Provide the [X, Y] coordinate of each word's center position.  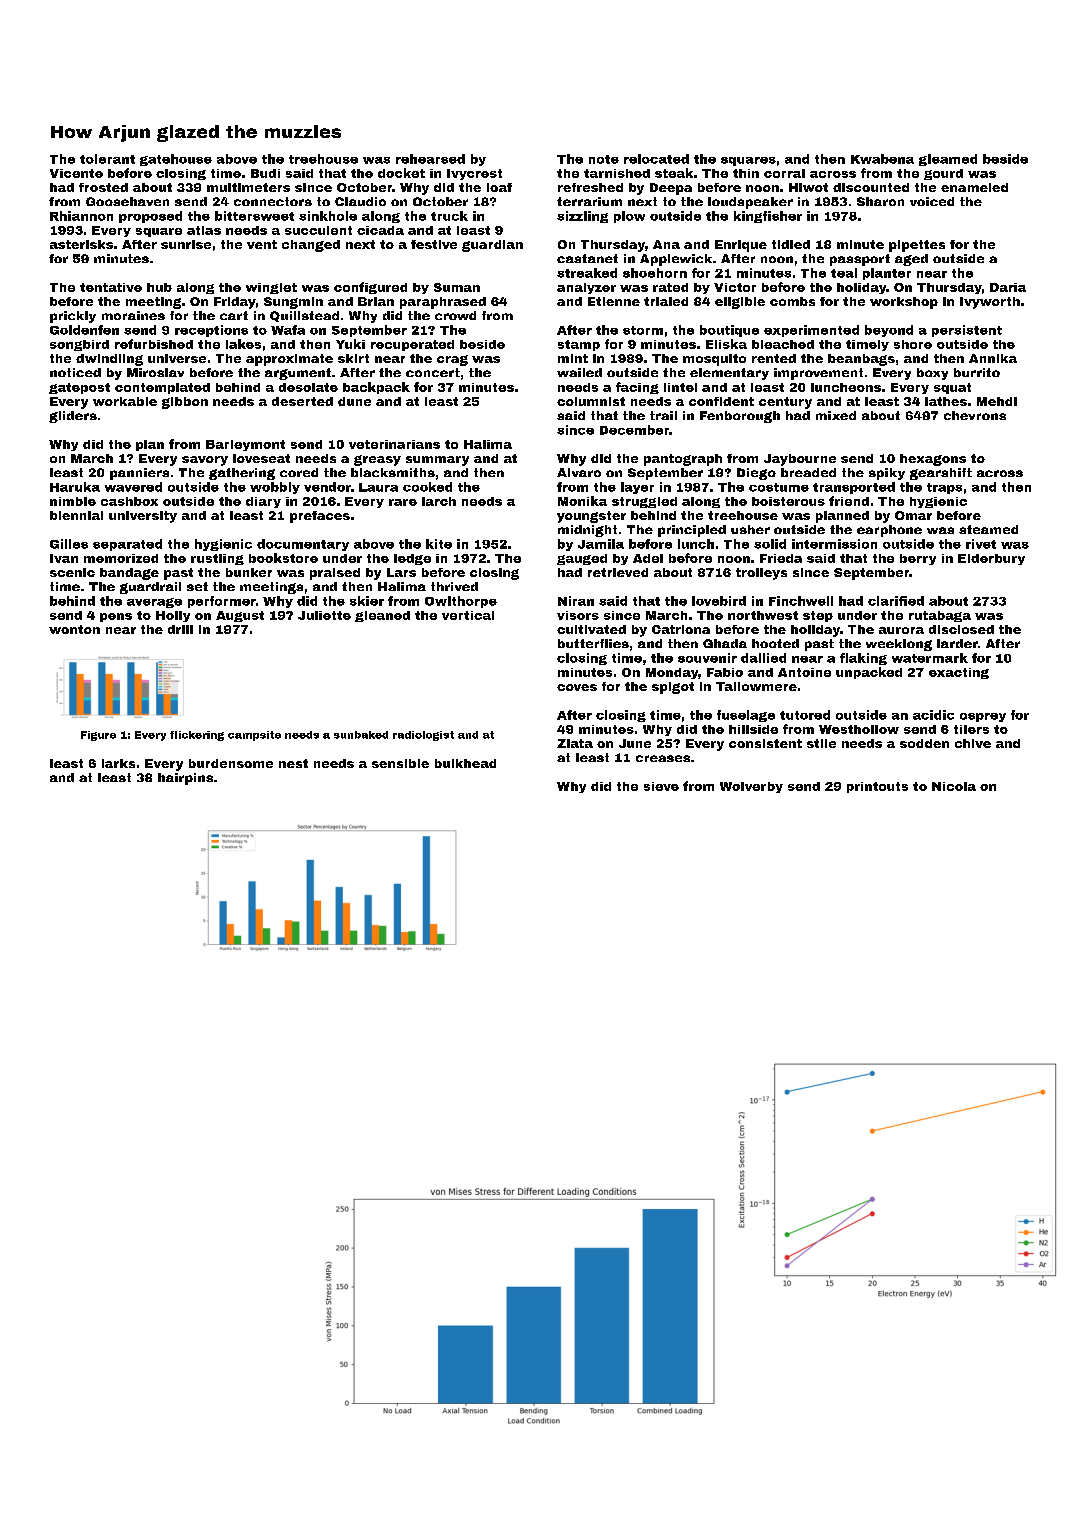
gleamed [948, 160]
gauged [582, 559]
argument [298, 374]
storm [643, 330]
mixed [836, 415]
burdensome [231, 763]
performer [222, 602]
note [604, 159]
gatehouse [176, 160]
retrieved [618, 572]
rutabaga [940, 616]
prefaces [320, 517]
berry [918, 559]
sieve [661, 786]
